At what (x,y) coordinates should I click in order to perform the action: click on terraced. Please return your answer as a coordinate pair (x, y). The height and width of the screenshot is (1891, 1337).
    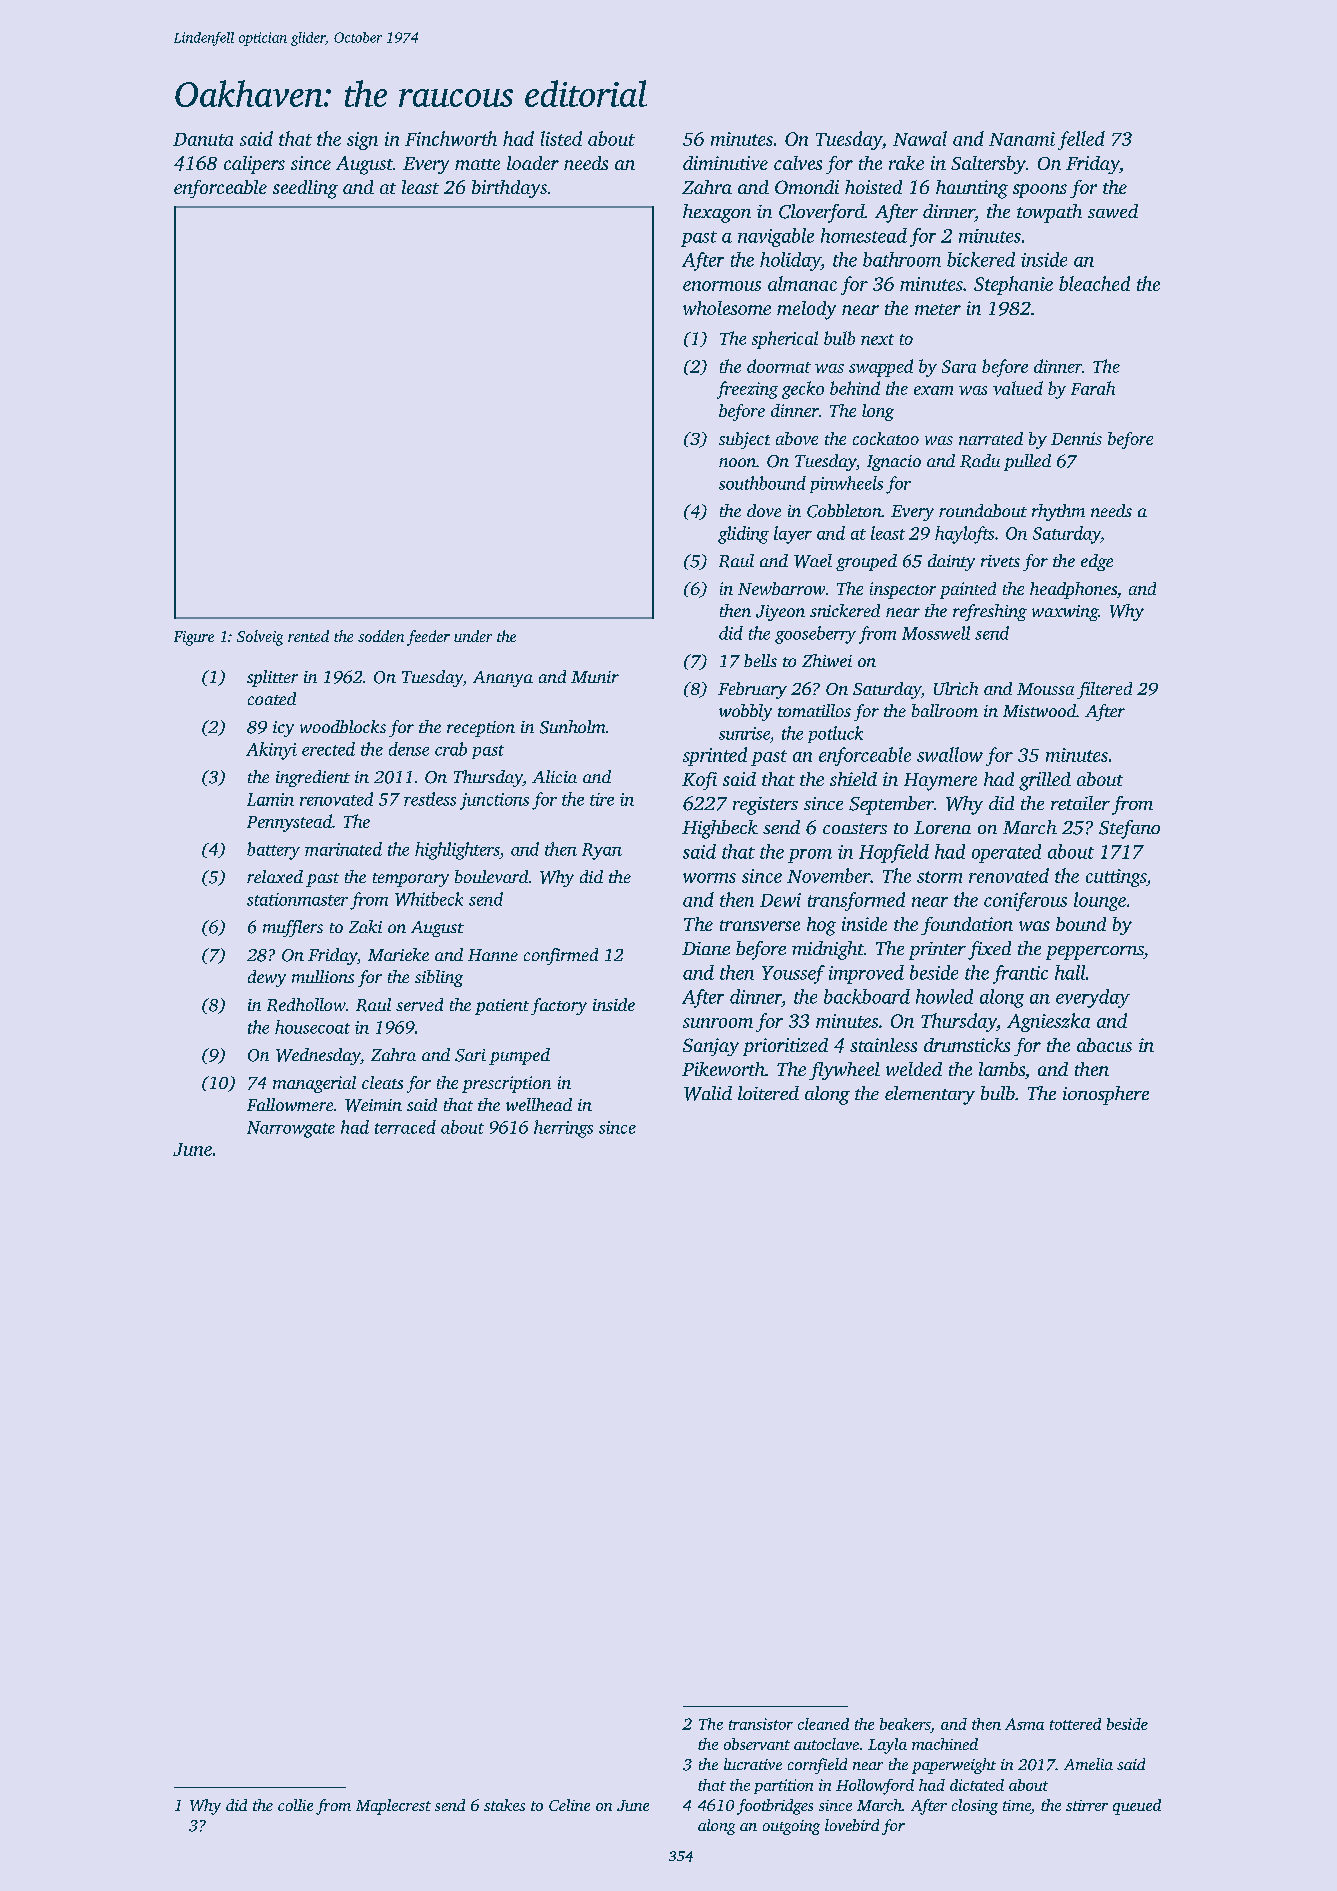
    Looking at the image, I should click on (405, 1127).
